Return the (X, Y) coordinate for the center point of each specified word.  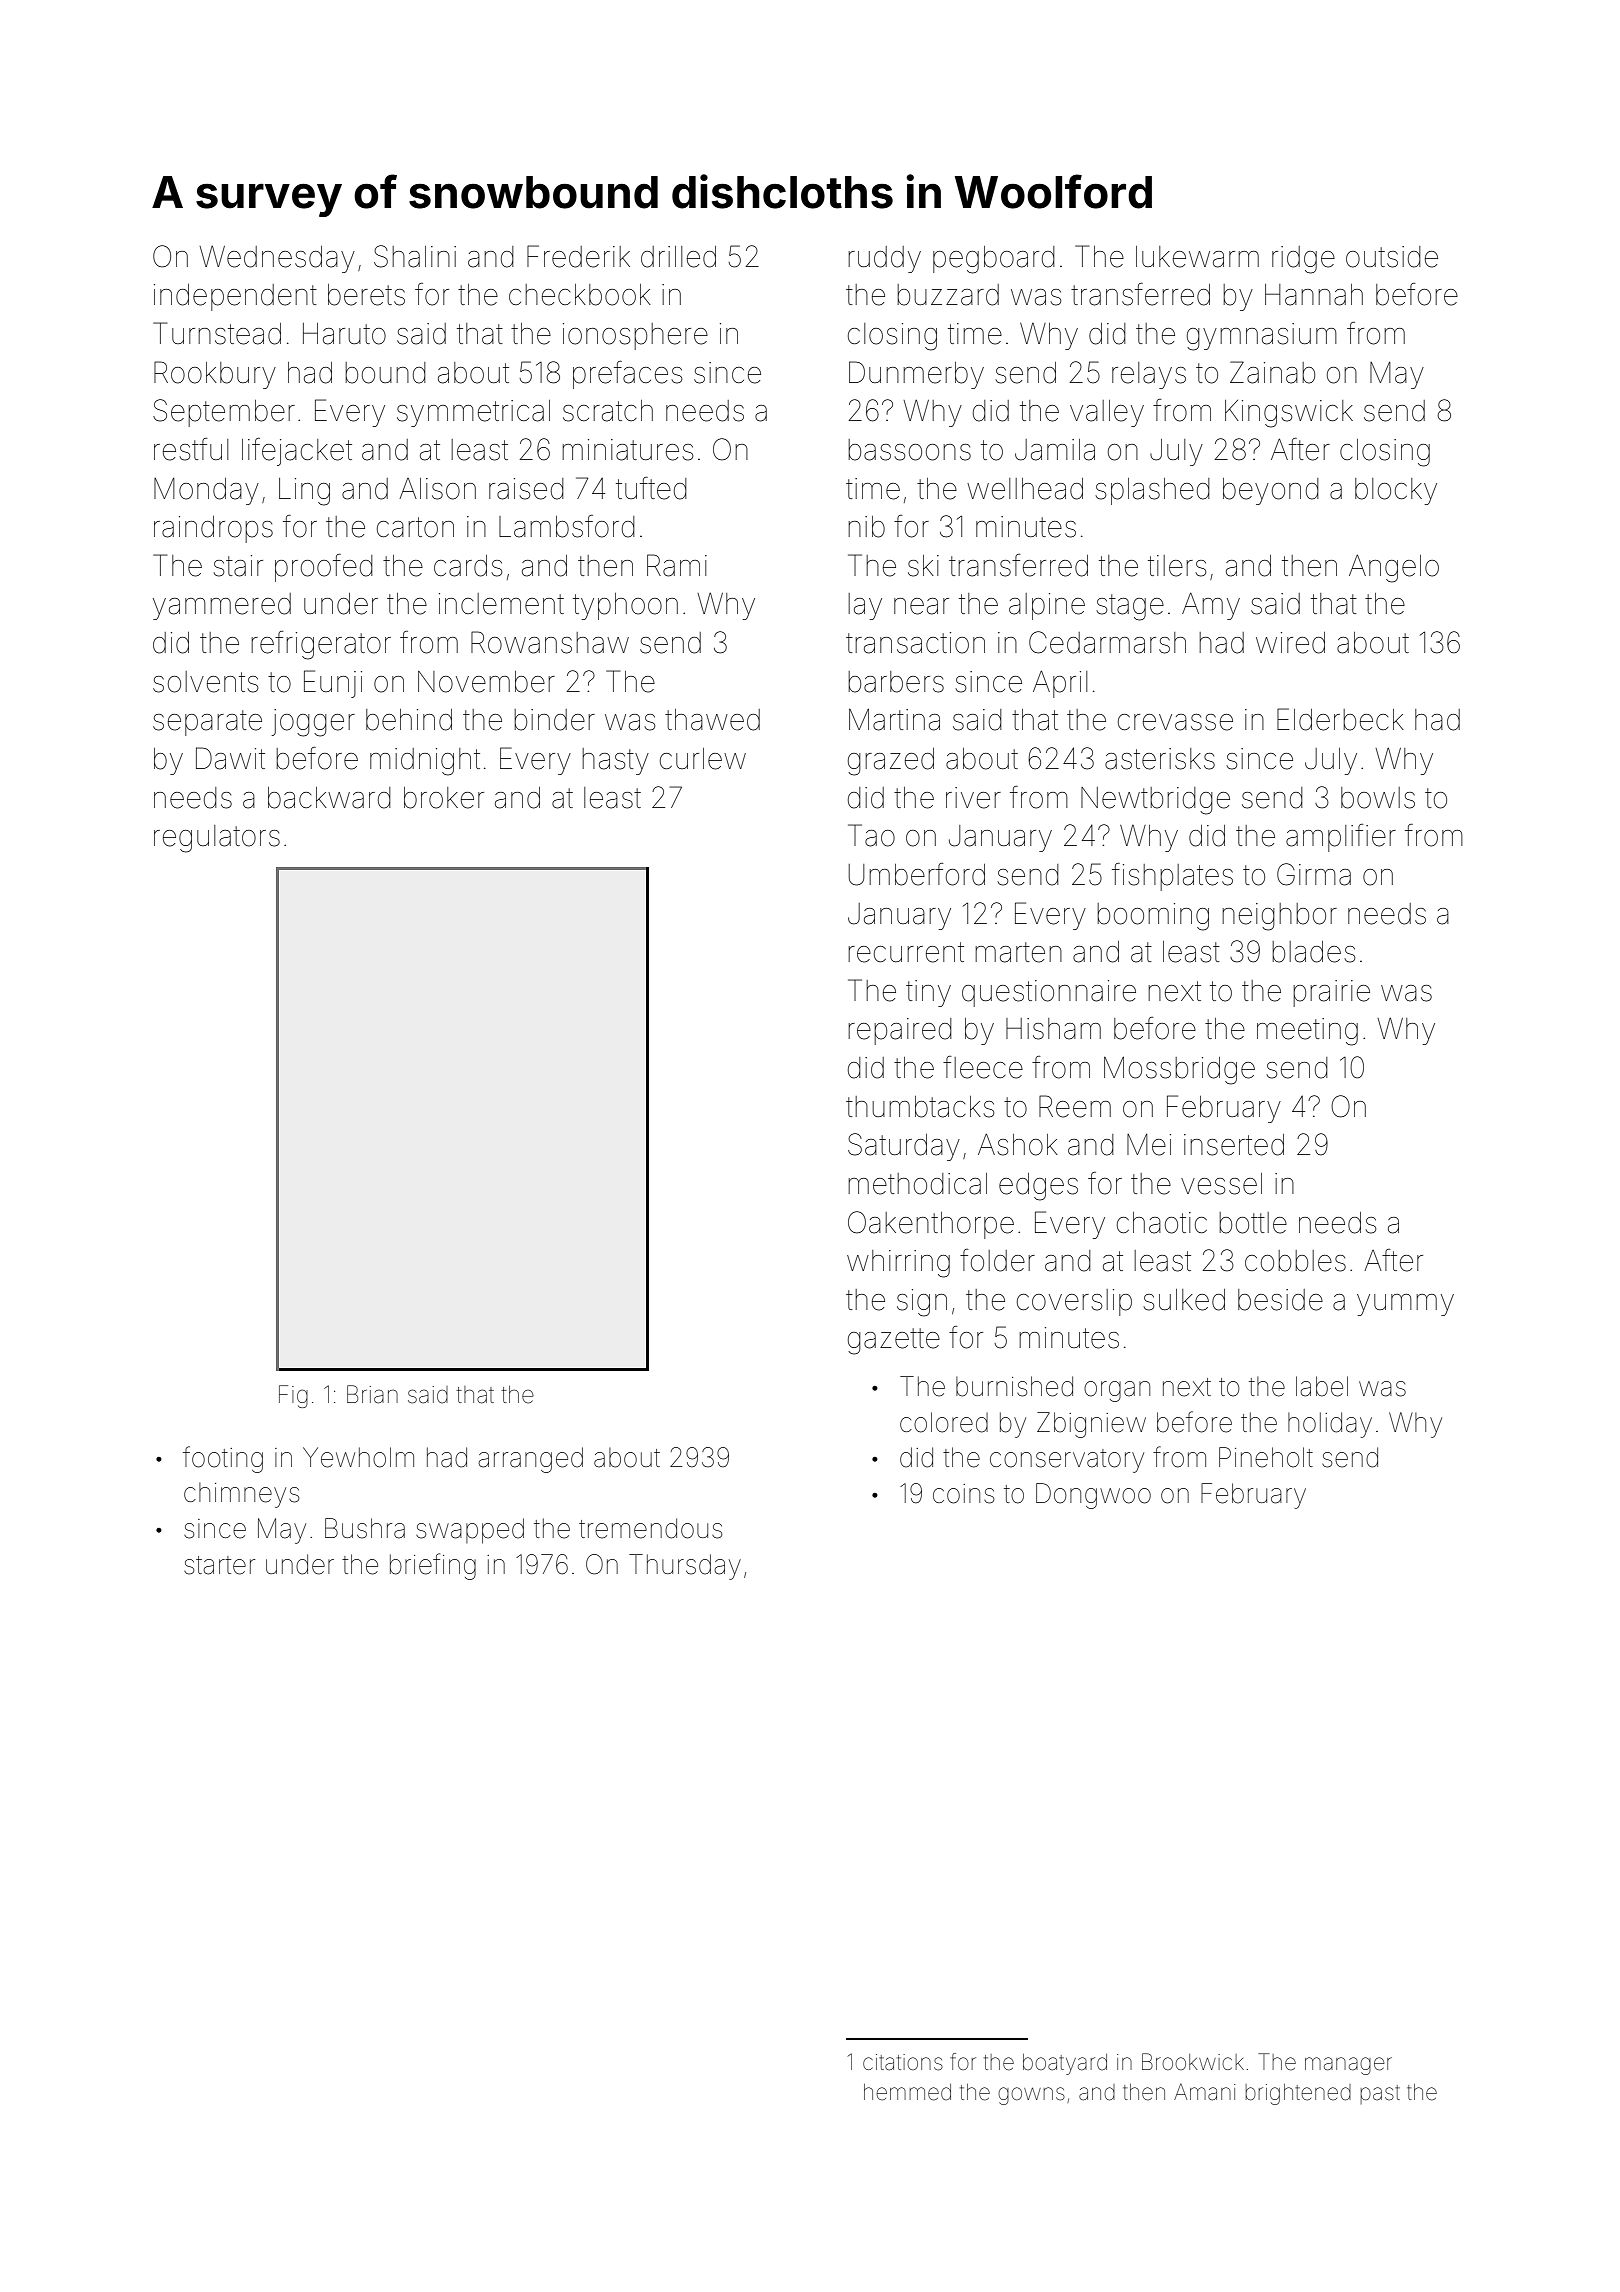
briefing (433, 1566)
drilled (678, 257)
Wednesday (277, 259)
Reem (1075, 1106)
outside (1392, 257)
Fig (293, 1396)
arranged (530, 1460)
